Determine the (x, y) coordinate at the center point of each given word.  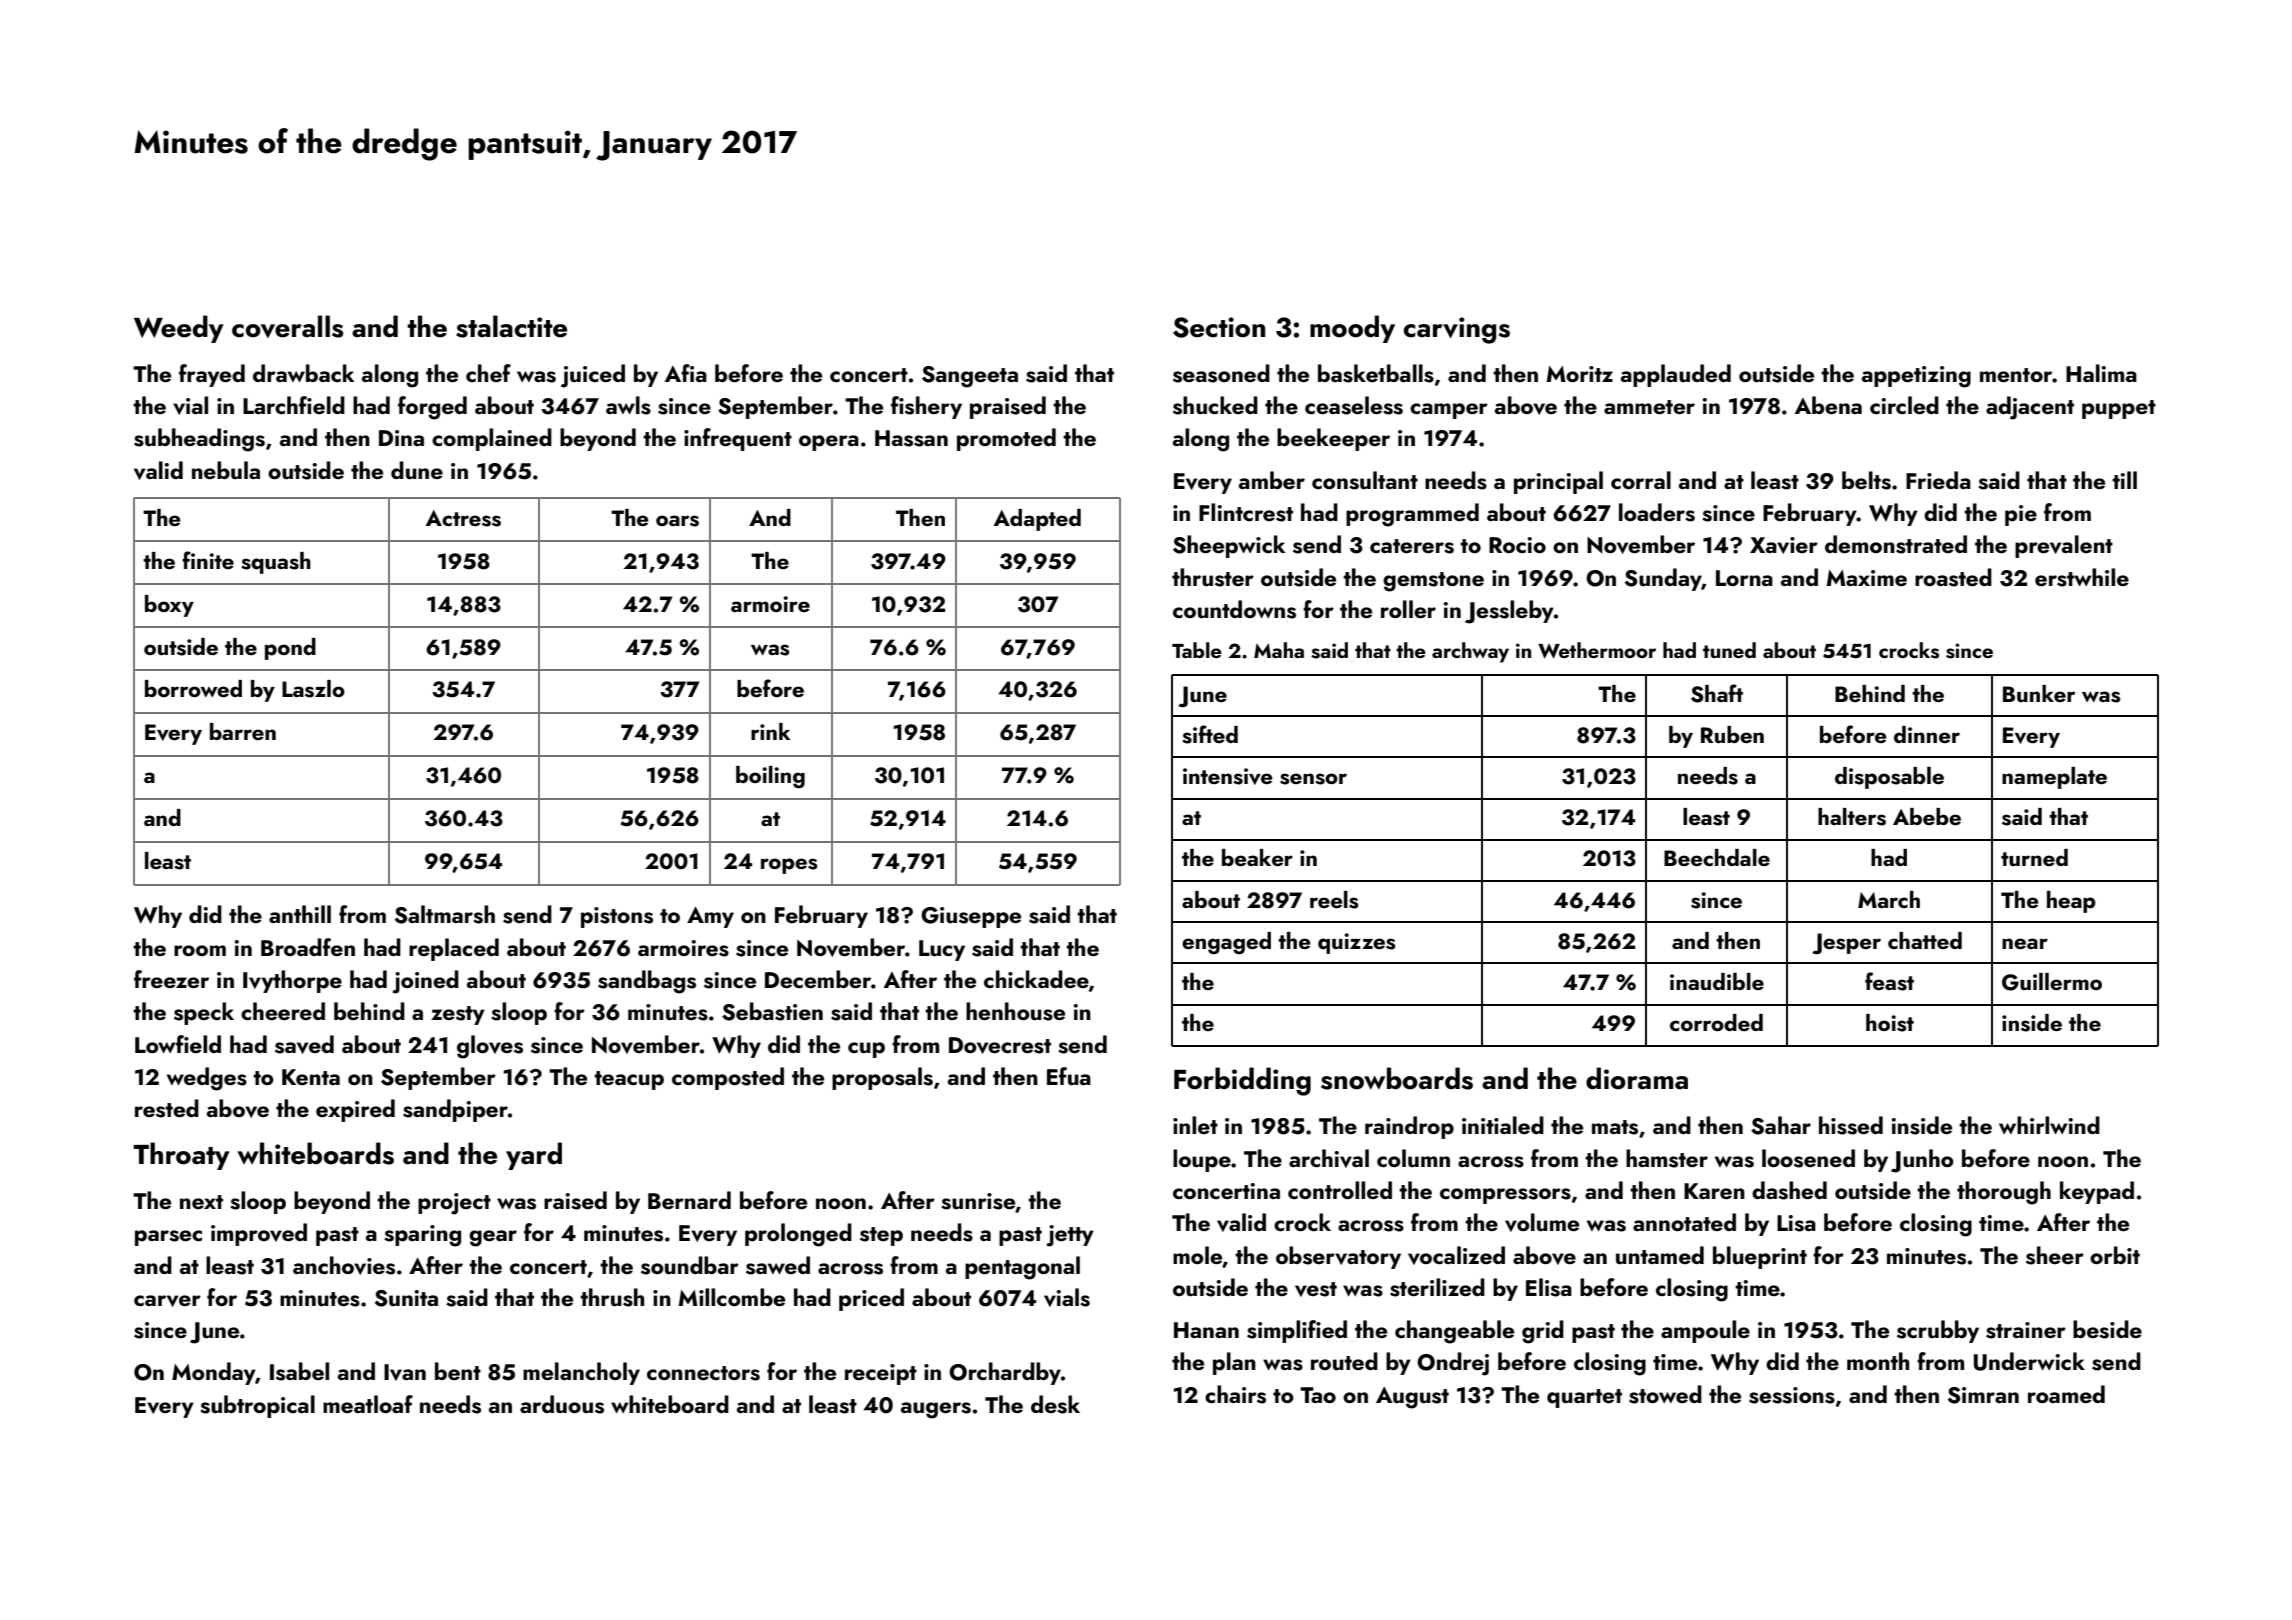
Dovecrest (1000, 1045)
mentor (2016, 375)
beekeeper (1333, 439)
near (2025, 943)
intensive (1228, 776)
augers (936, 1410)
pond (290, 649)
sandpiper (455, 1110)
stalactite (511, 326)
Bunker (2039, 693)
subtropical (257, 1406)
